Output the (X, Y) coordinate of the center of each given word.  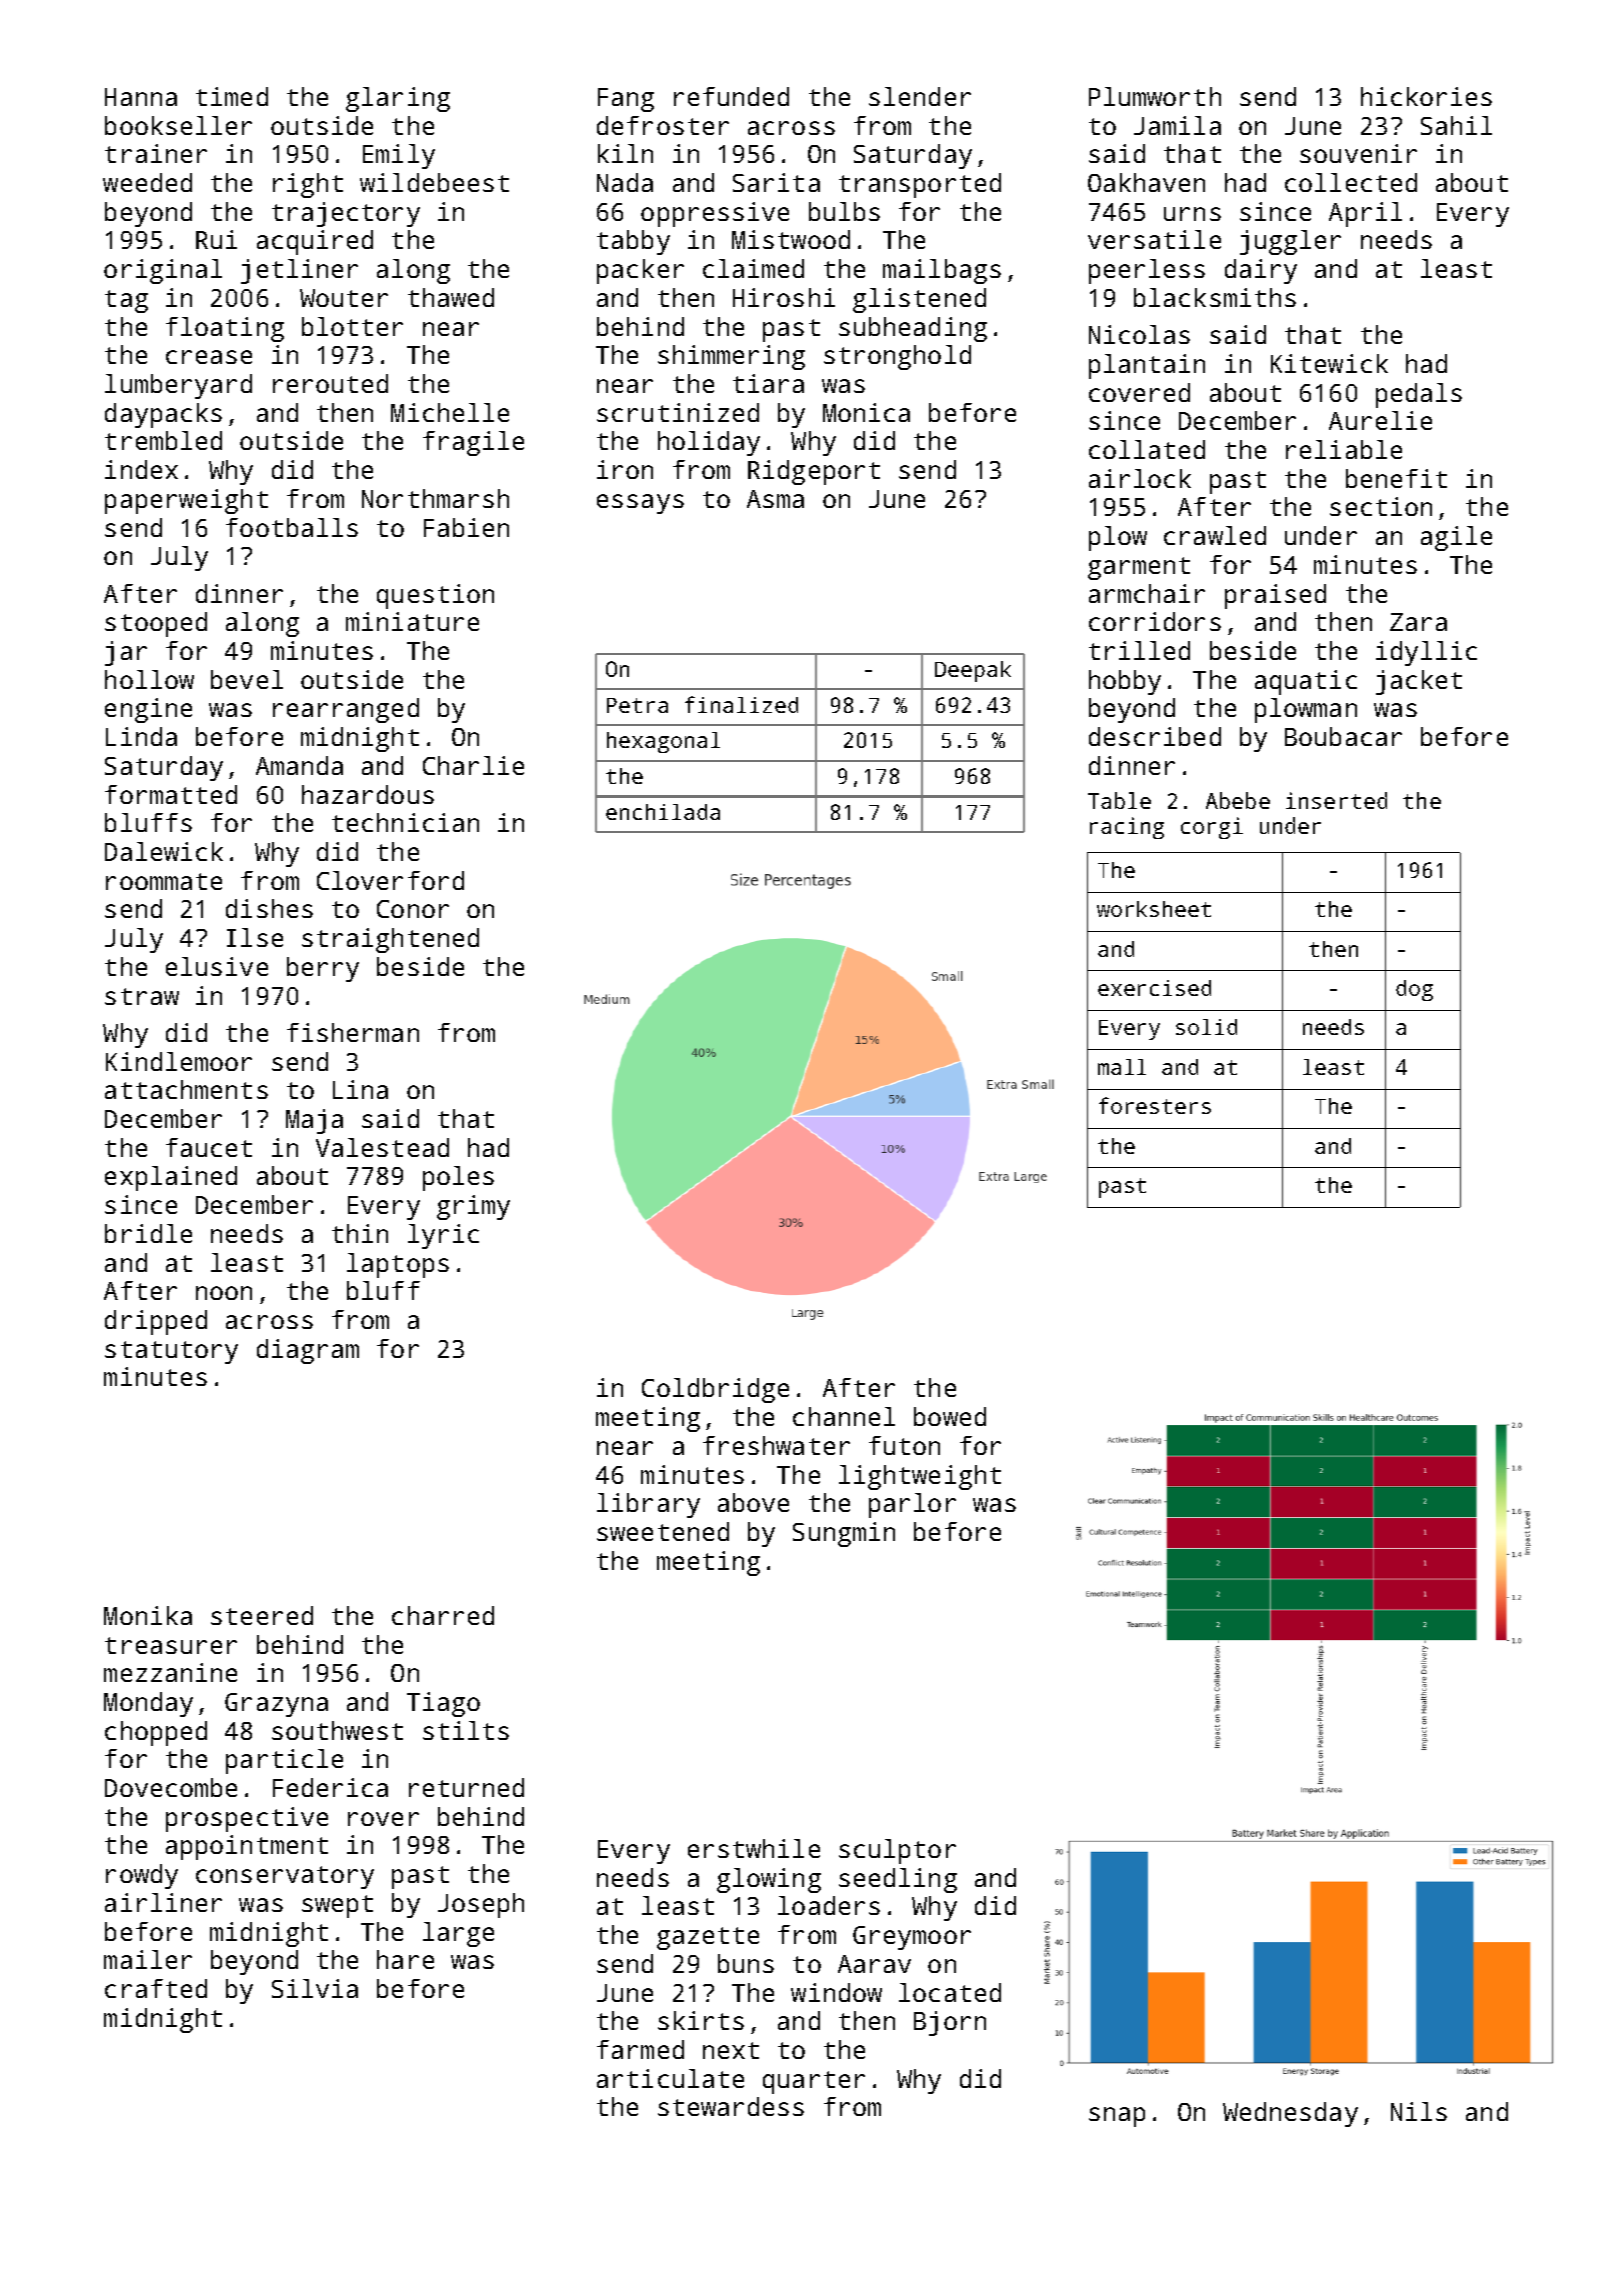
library (648, 1505)
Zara (1418, 622)
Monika (148, 1615)
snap (1117, 2117)
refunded (731, 96)
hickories (1426, 96)
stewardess (731, 2106)
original (163, 271)
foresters (1155, 1105)
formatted (171, 794)
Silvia (315, 1988)
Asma (775, 499)
